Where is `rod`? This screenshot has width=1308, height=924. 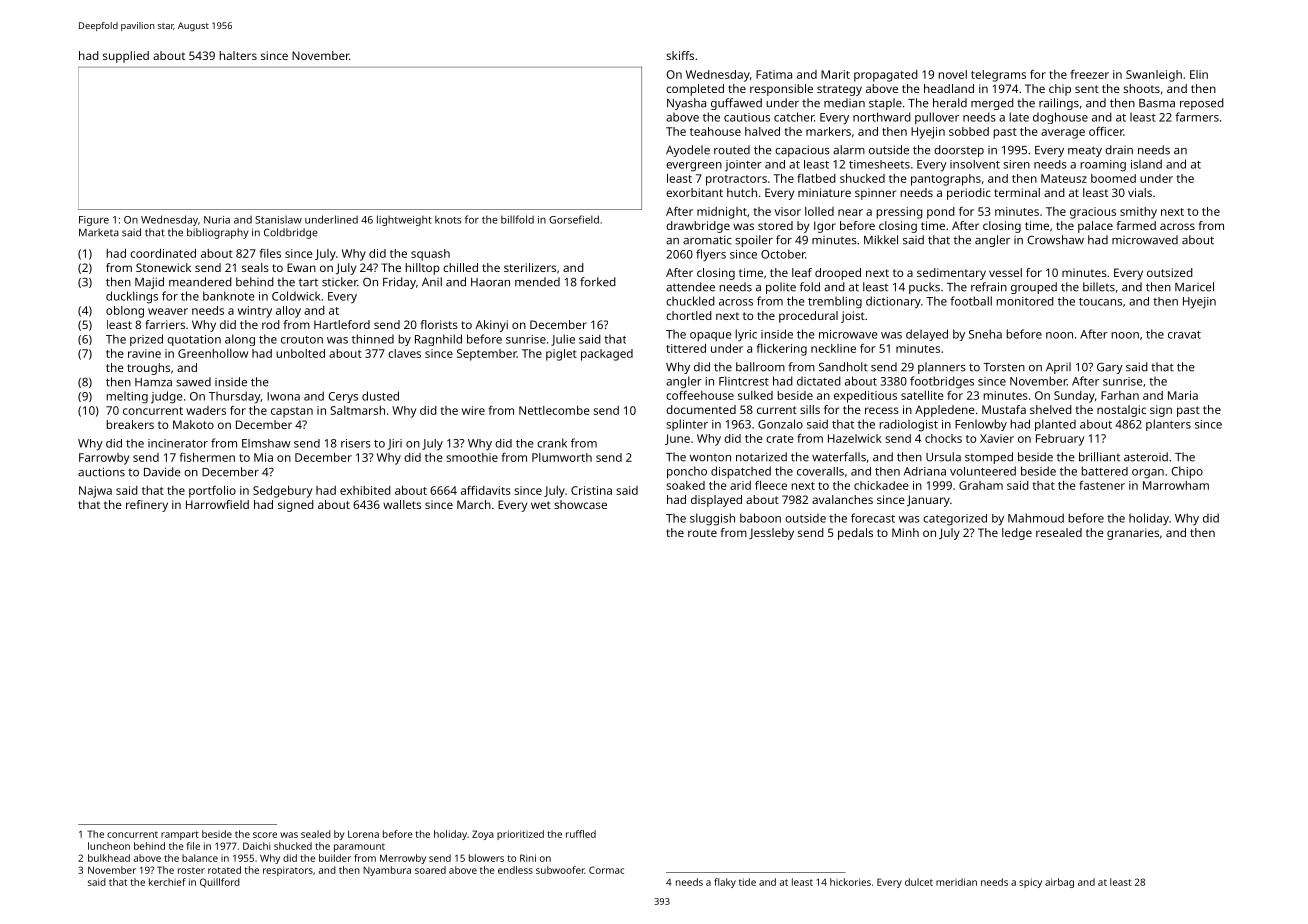 rod is located at coordinates (271, 324).
